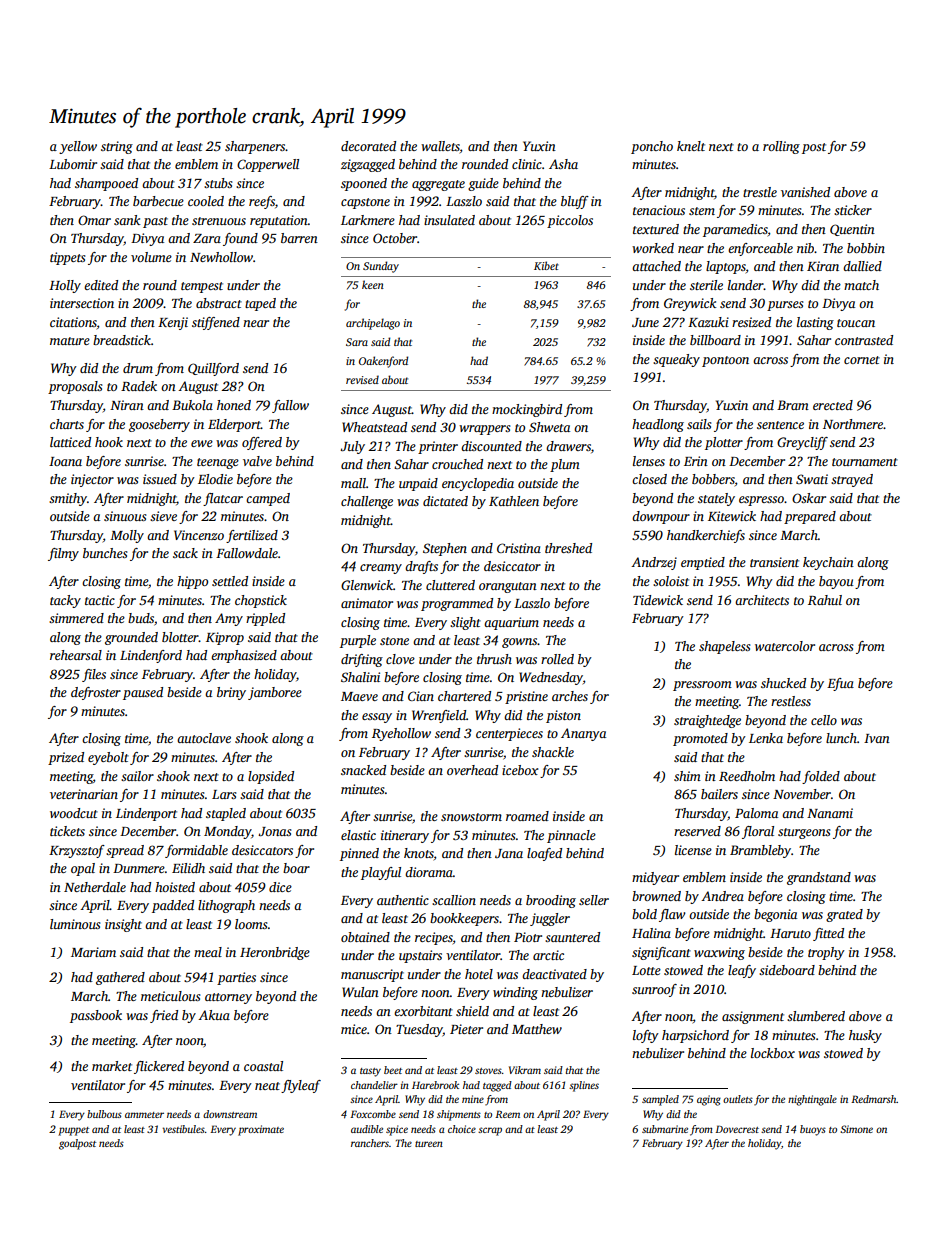 Image resolution: width=952 pixels, height=1233 pixels. Describe the element at coordinates (511, 623) in the document. I see `aquarium` at that location.
